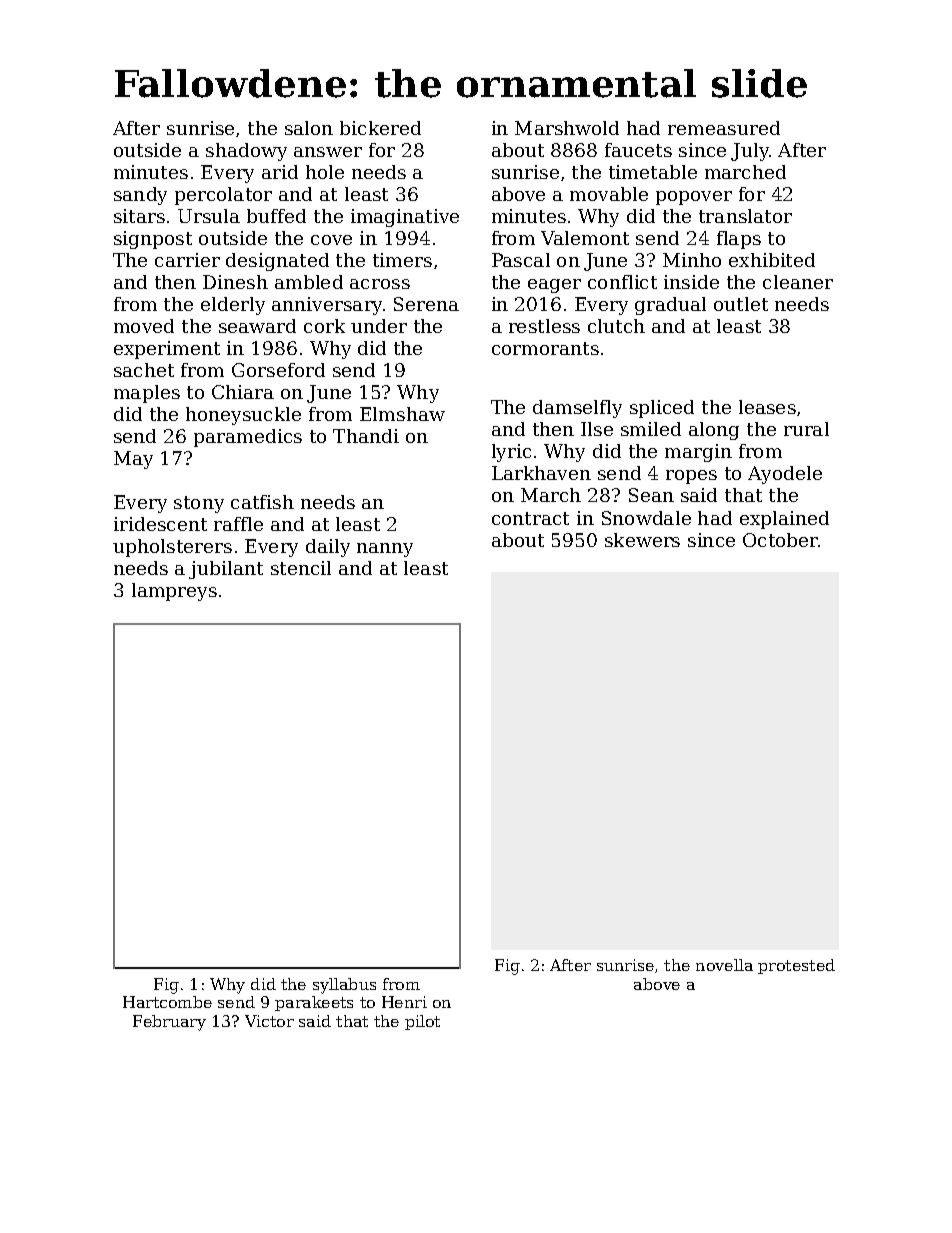 This screenshot has height=1233, width=952. I want to click on Marshwold, so click(567, 128).
